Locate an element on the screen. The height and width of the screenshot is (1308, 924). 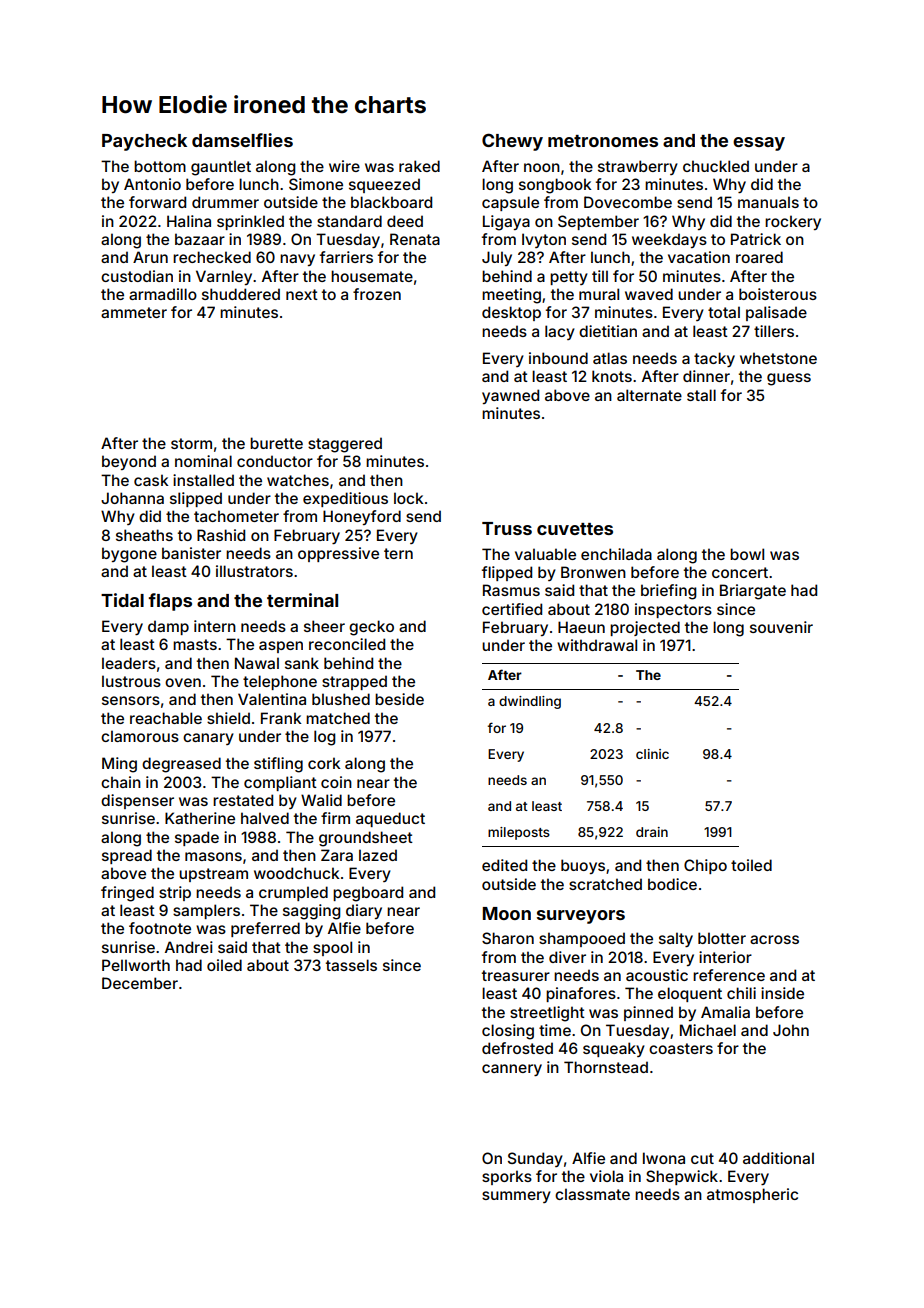
tacky is located at coordinates (714, 359).
